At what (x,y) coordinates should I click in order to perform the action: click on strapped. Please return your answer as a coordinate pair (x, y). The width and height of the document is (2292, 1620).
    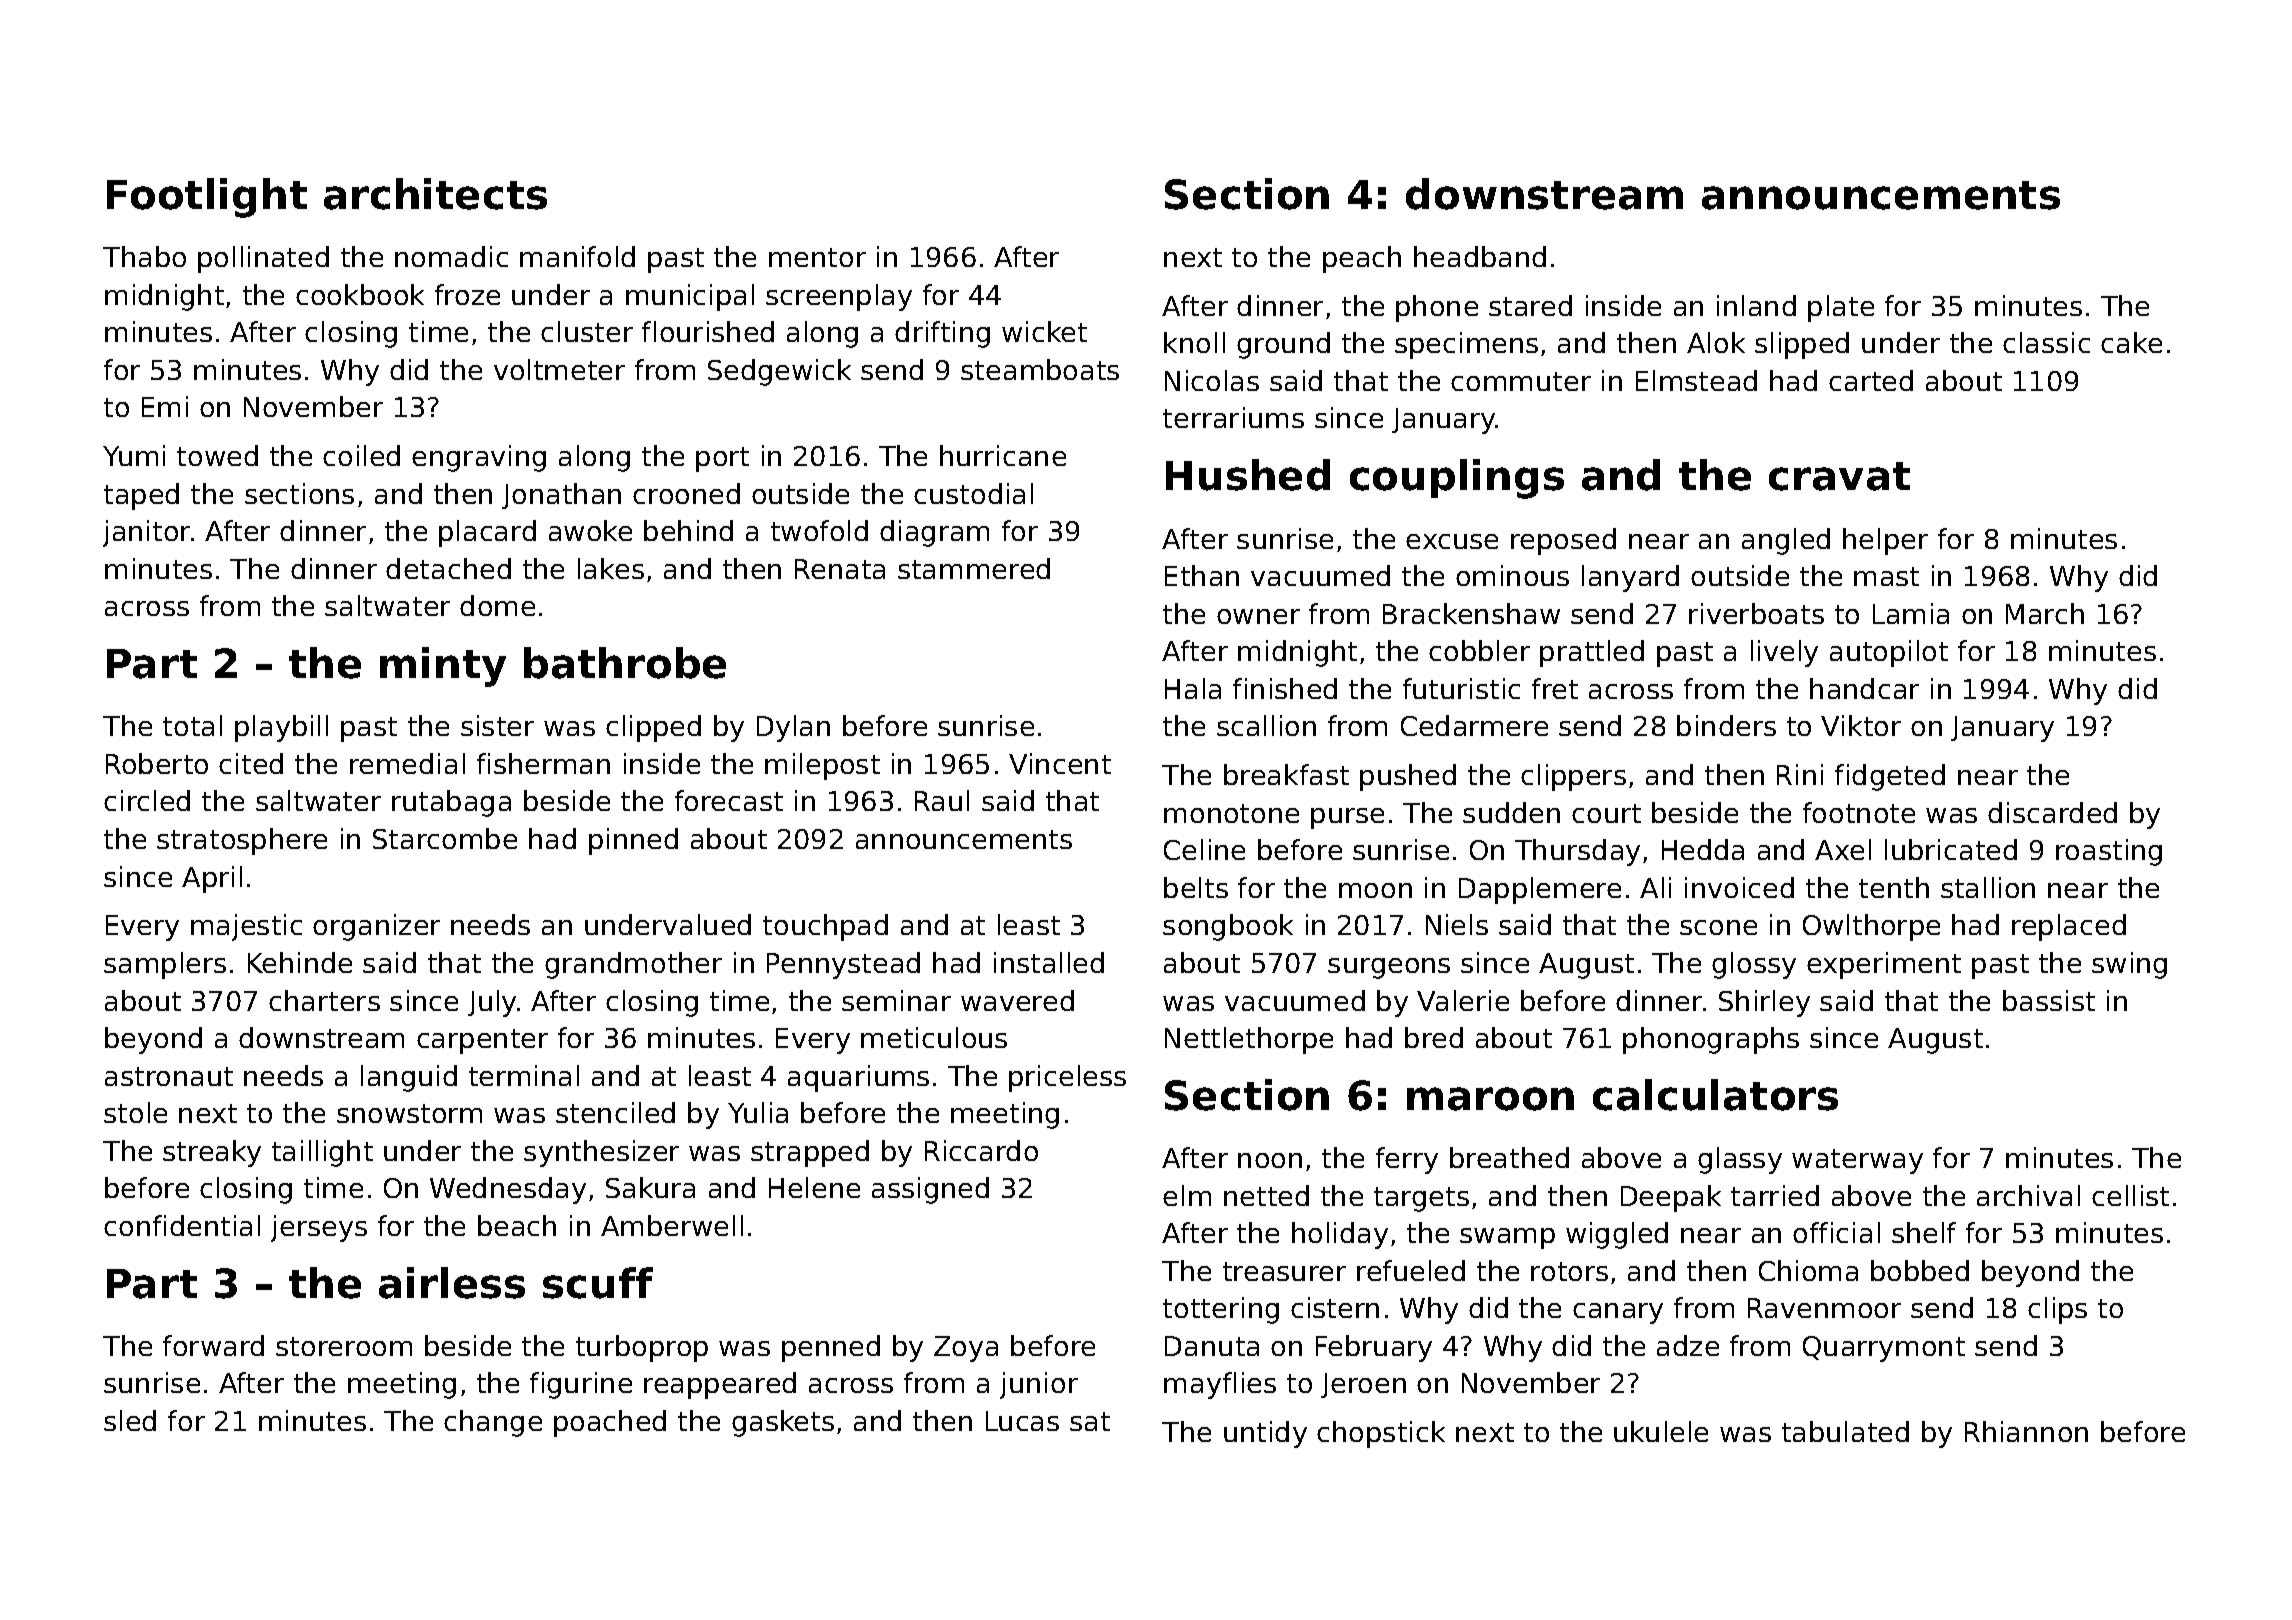
    Looking at the image, I should click on (810, 1153).
